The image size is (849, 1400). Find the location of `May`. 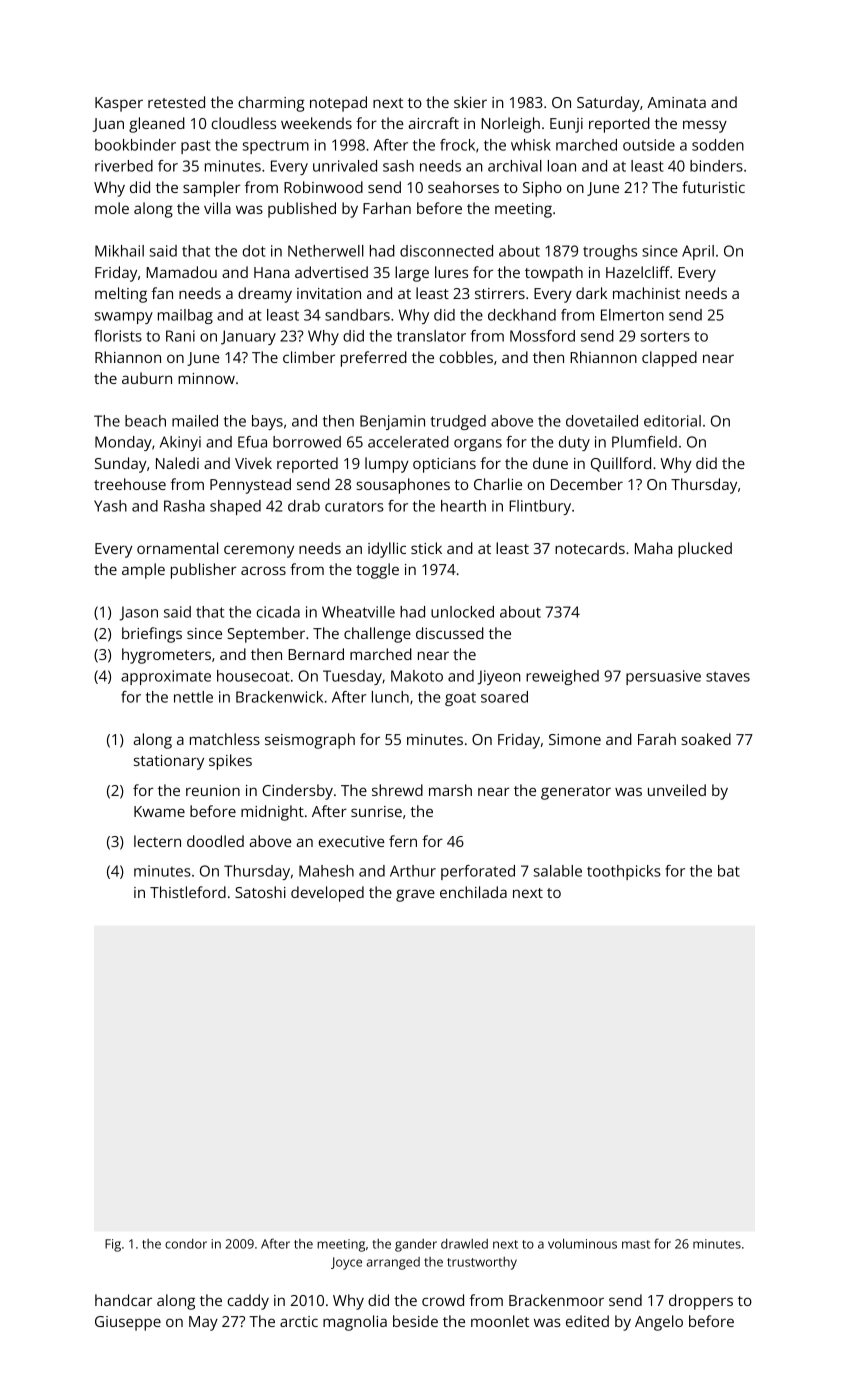

May is located at coordinates (203, 1323).
